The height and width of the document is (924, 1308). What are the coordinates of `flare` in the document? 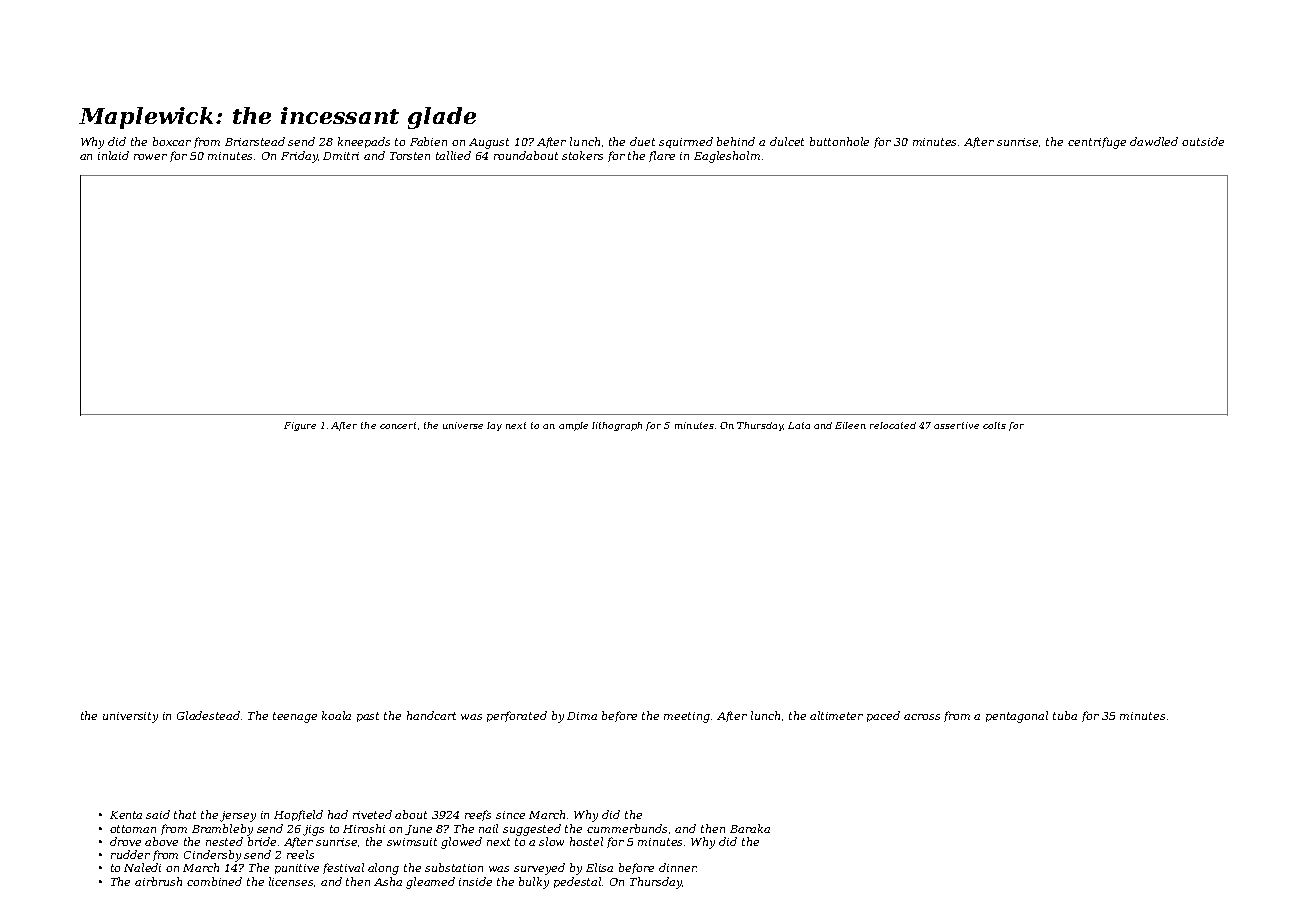 It's located at (662, 156).
